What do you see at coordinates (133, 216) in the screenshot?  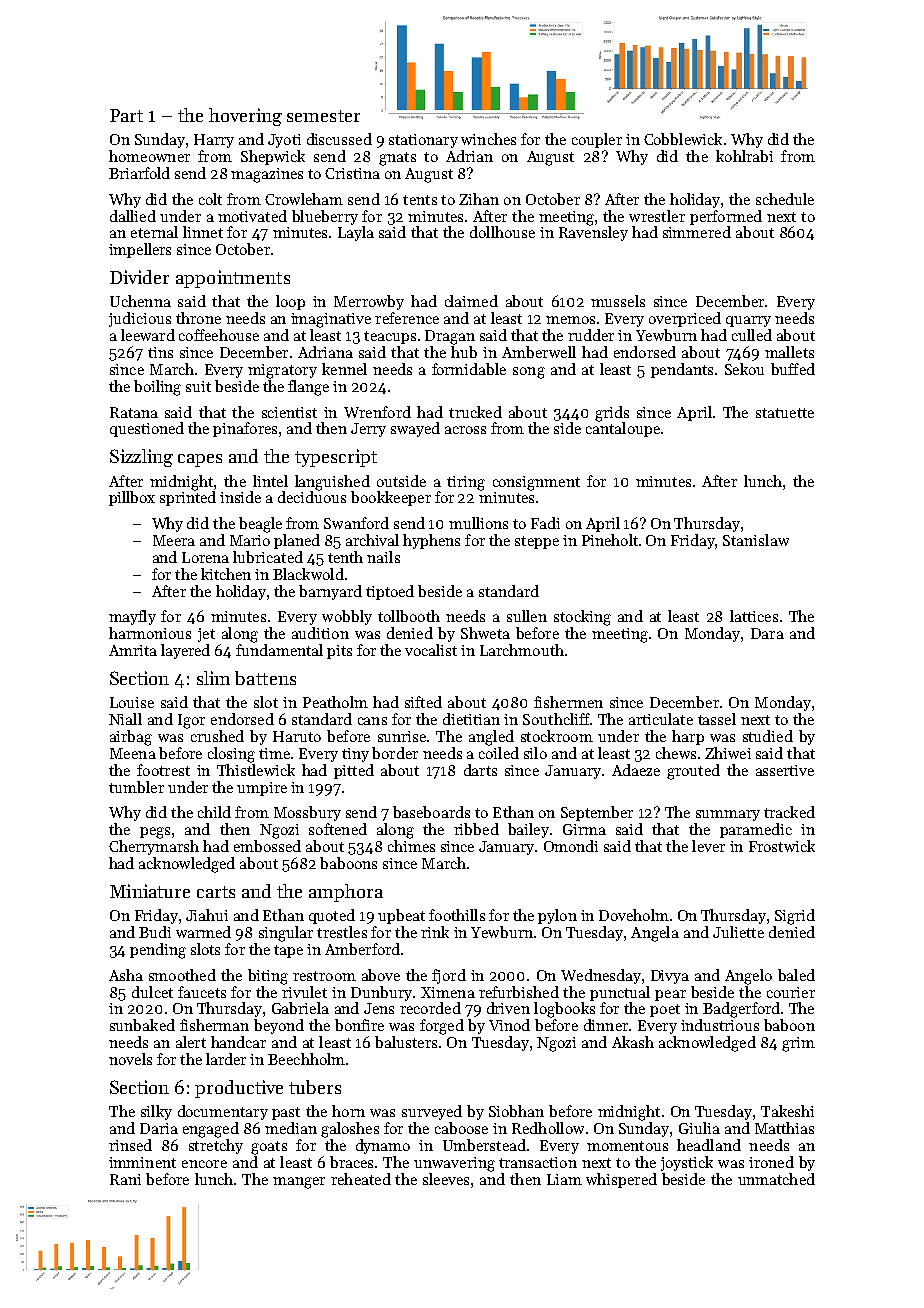 I see `dallied` at bounding box center [133, 216].
